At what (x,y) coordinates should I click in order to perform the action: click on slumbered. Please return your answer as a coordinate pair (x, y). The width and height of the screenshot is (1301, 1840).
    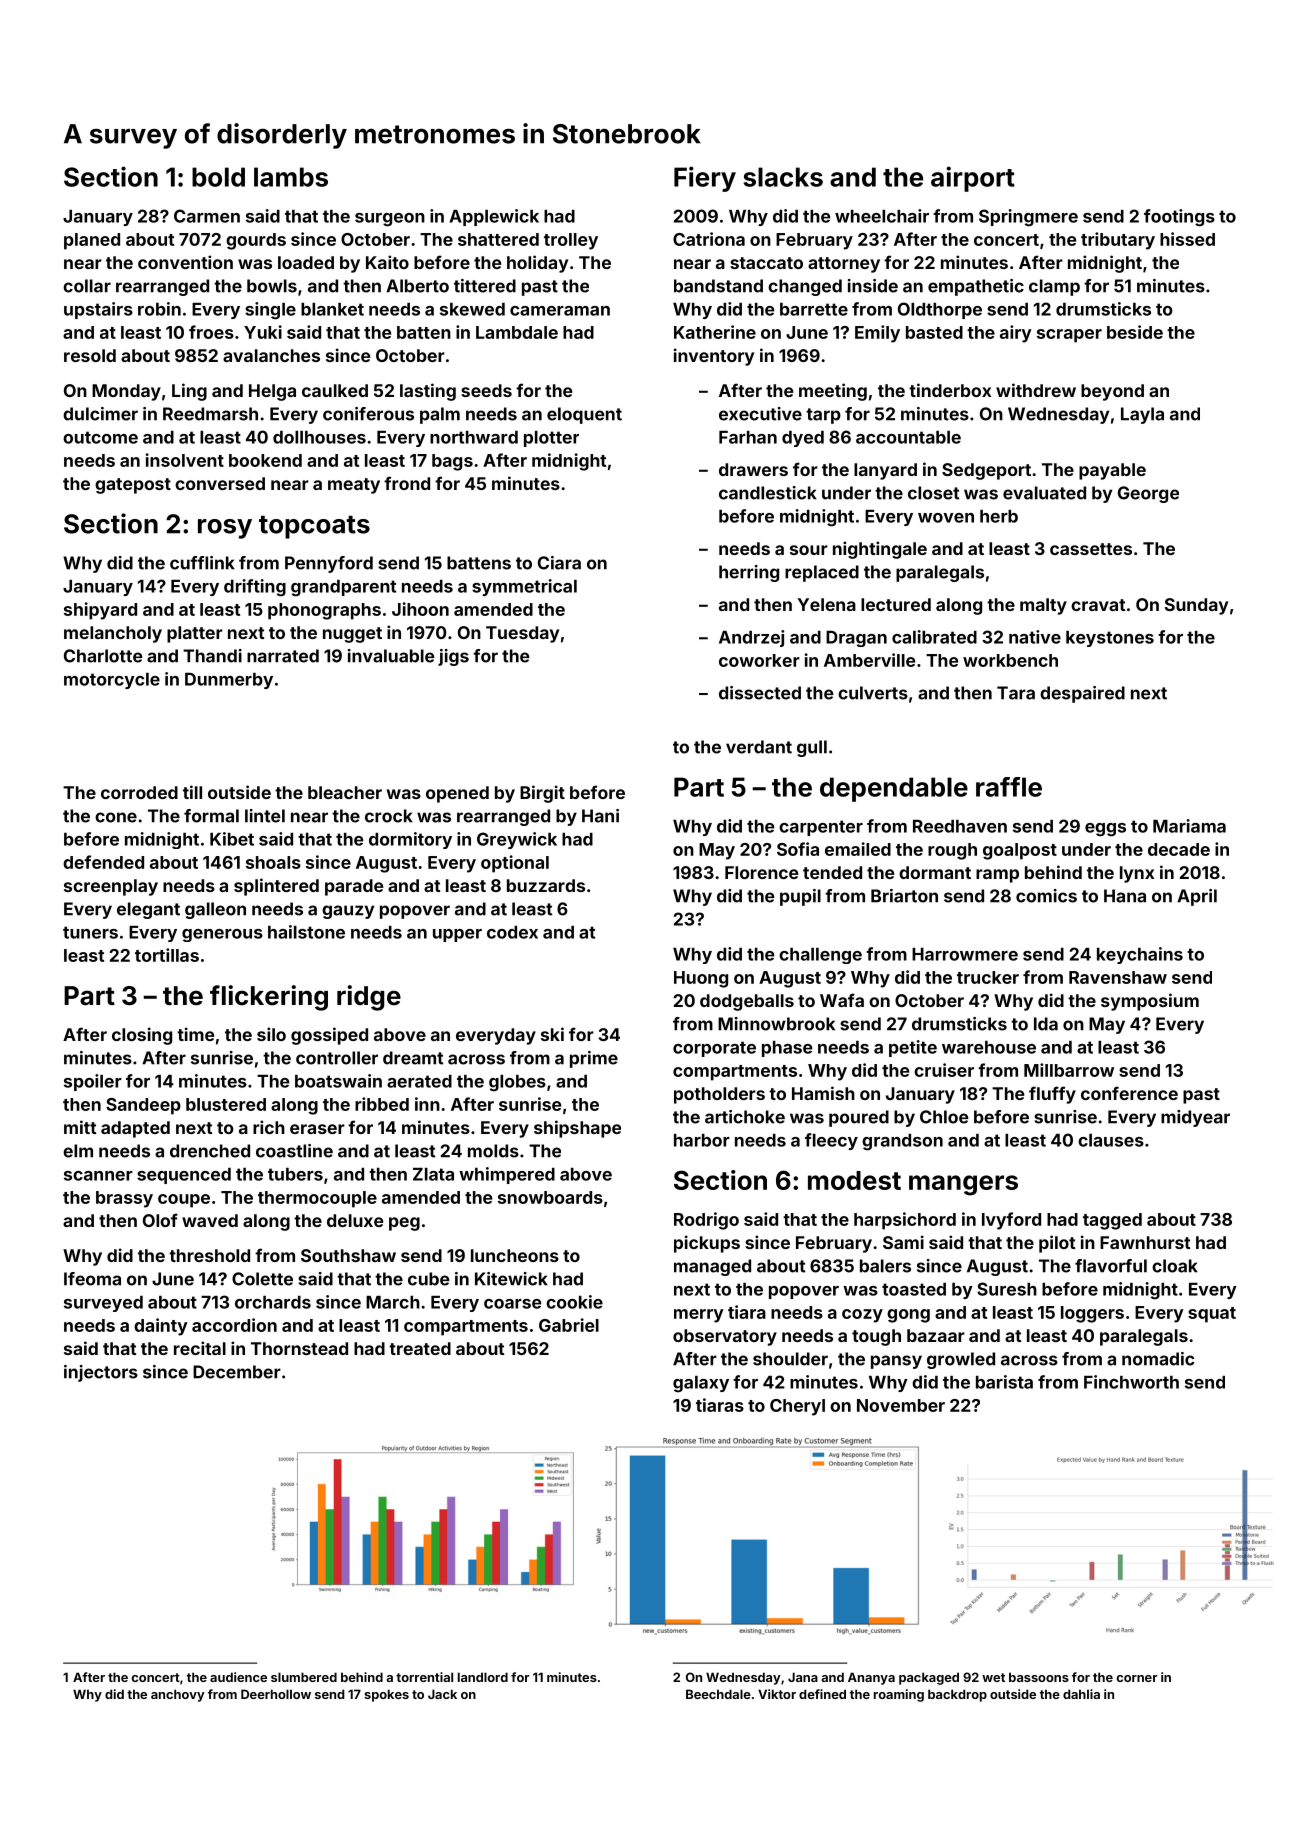
    Looking at the image, I should click on (304, 1677).
